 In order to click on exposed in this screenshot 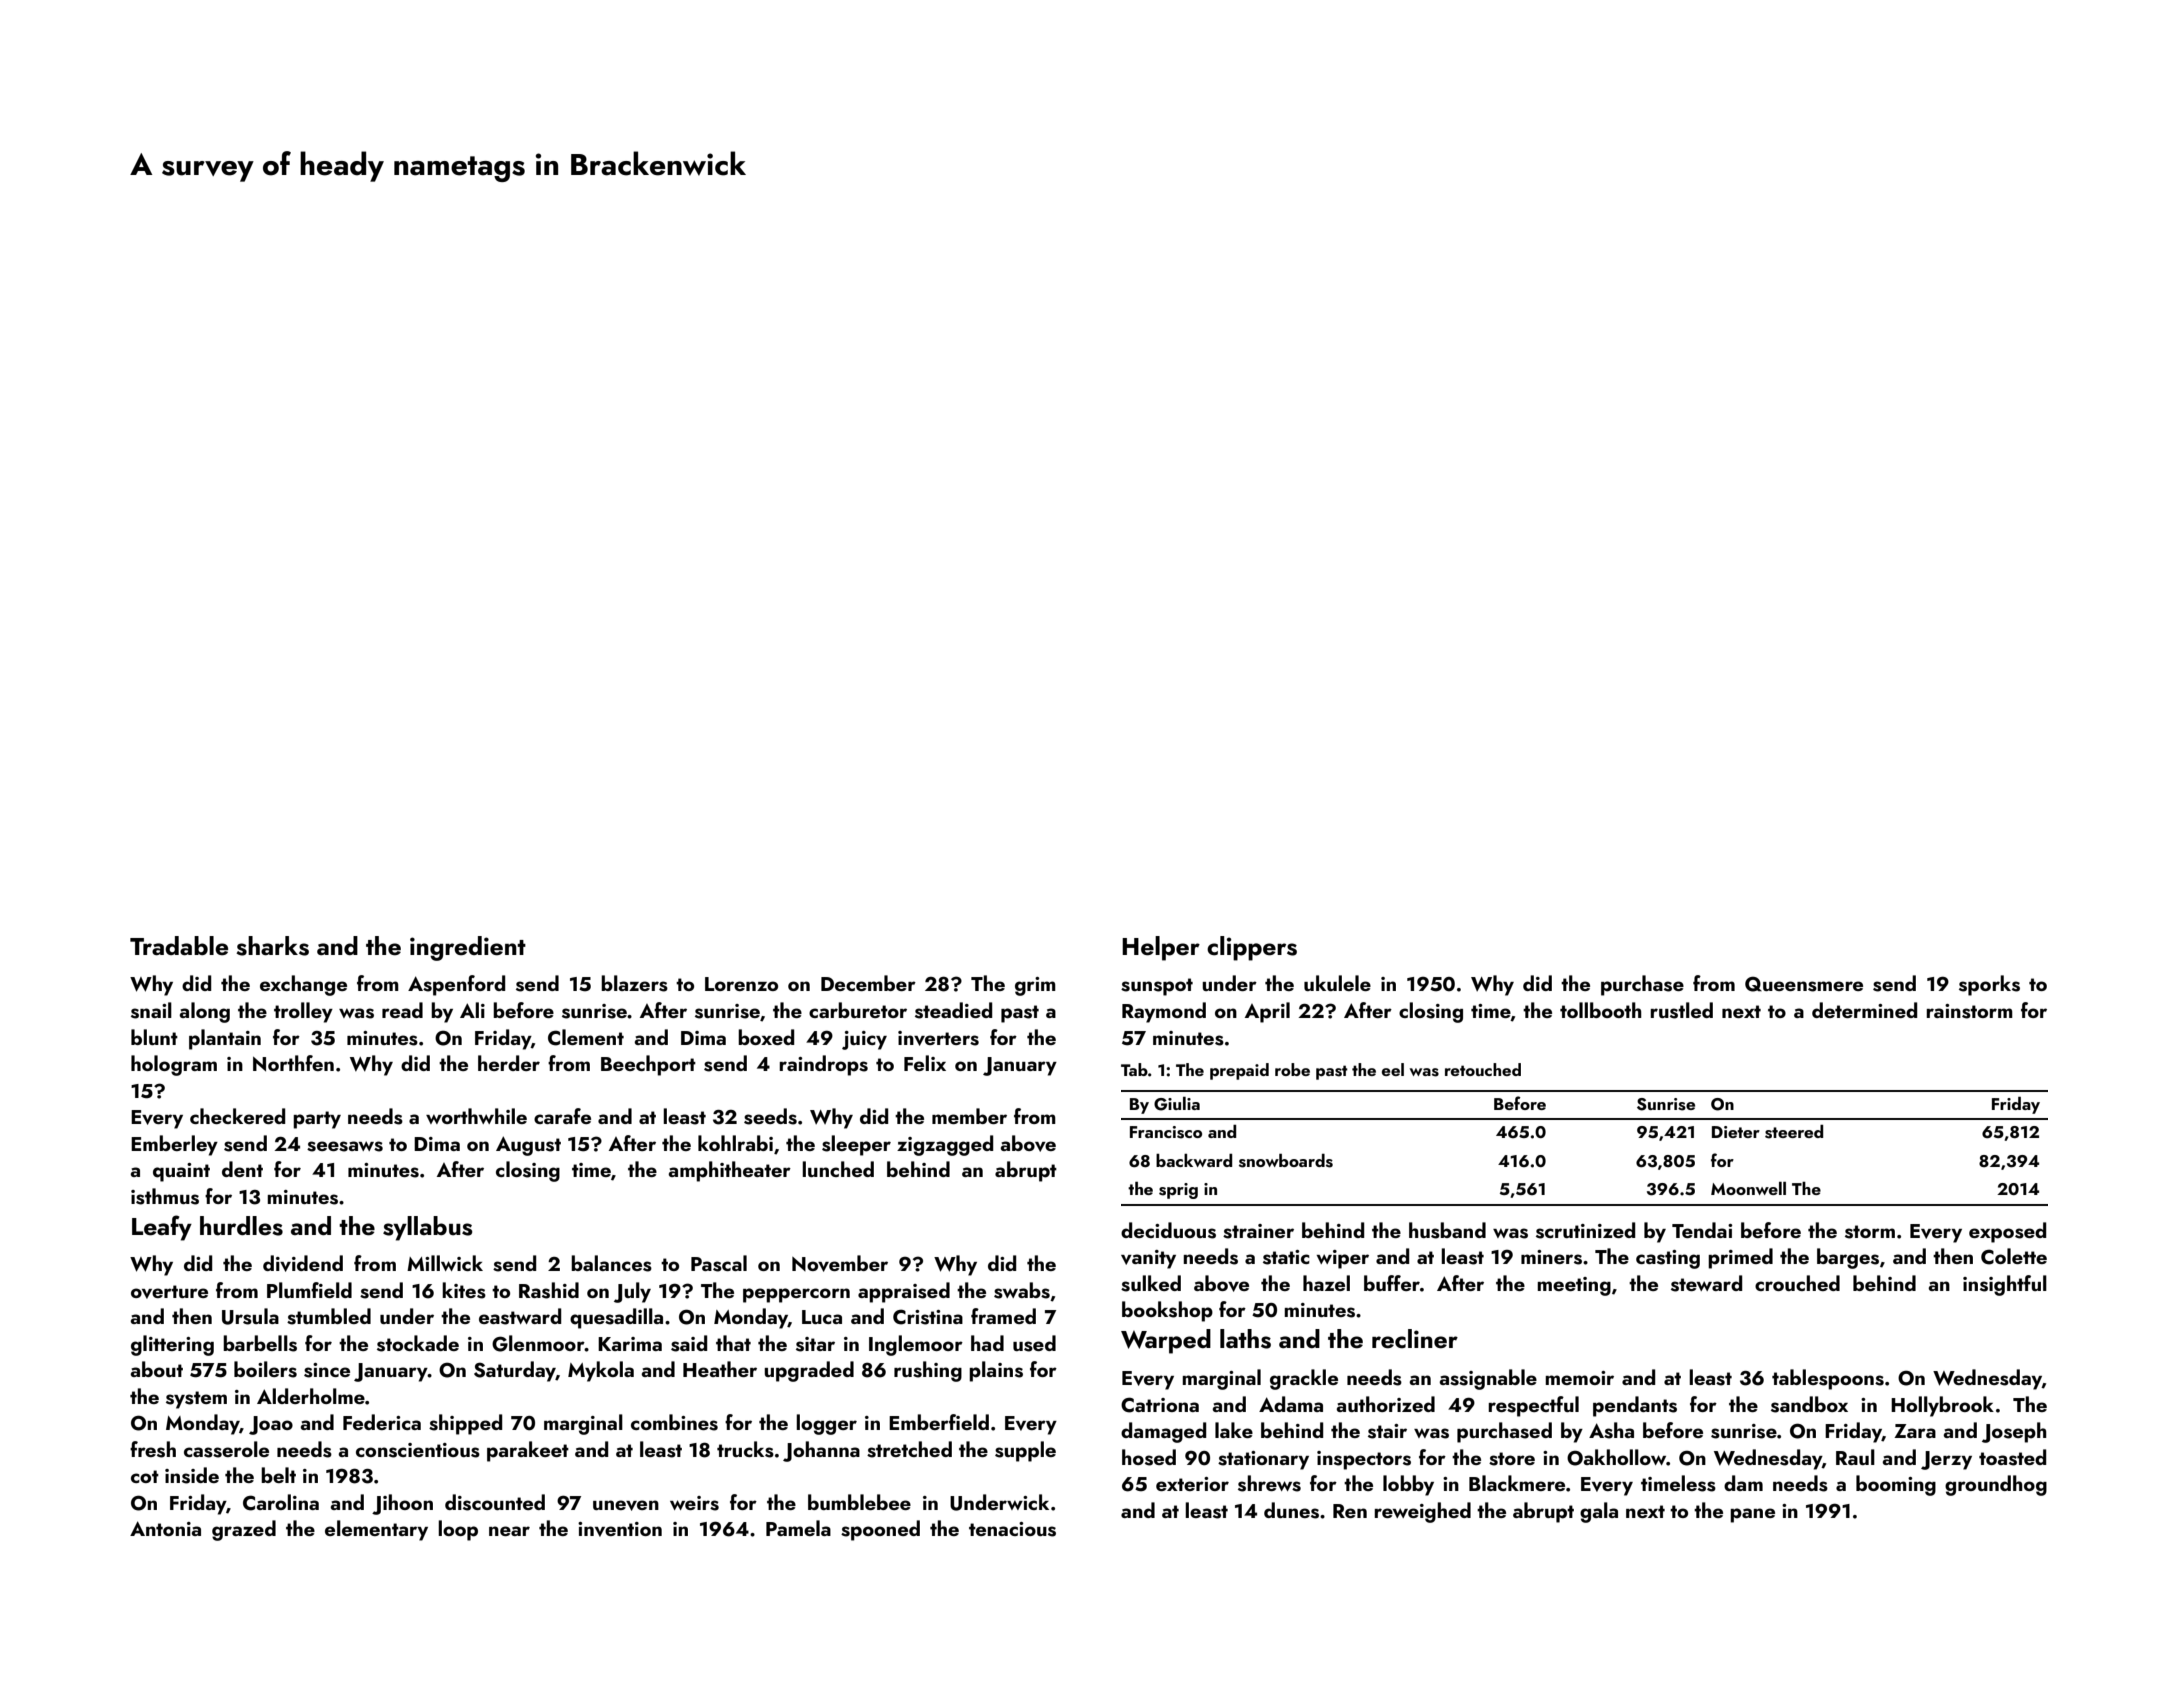, I will do `click(2007, 1232)`.
